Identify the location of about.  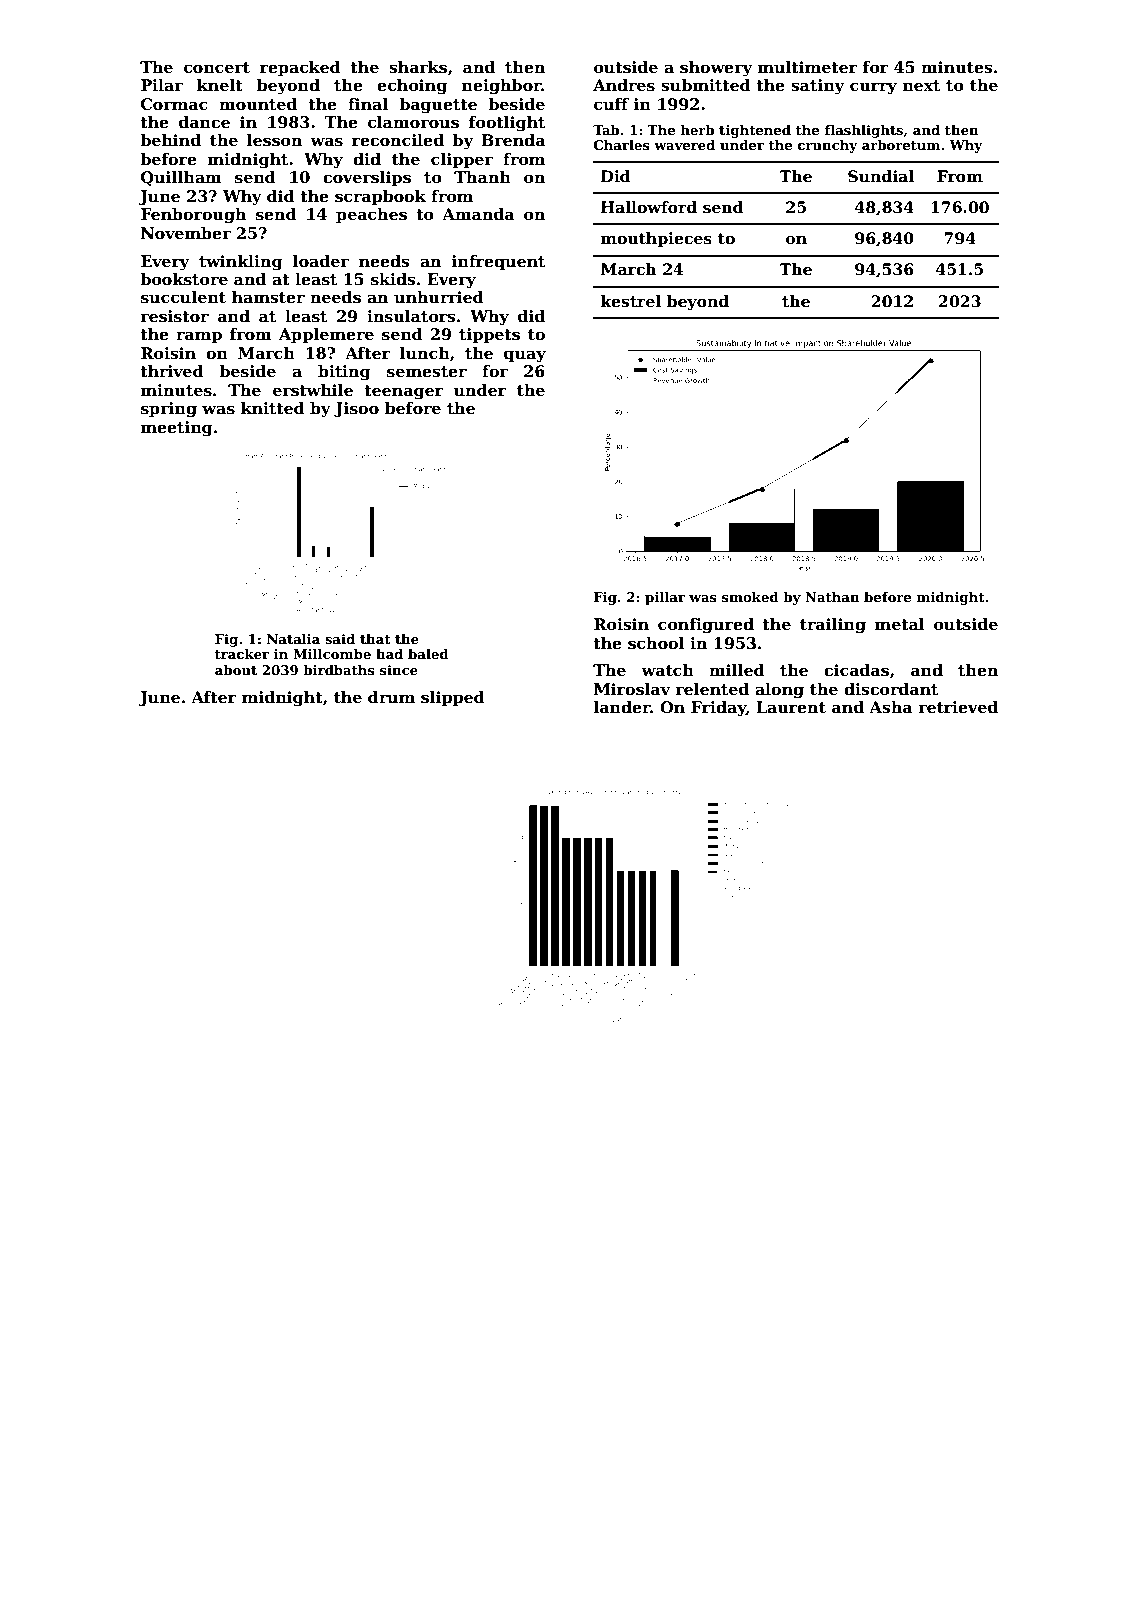
(236, 670).
